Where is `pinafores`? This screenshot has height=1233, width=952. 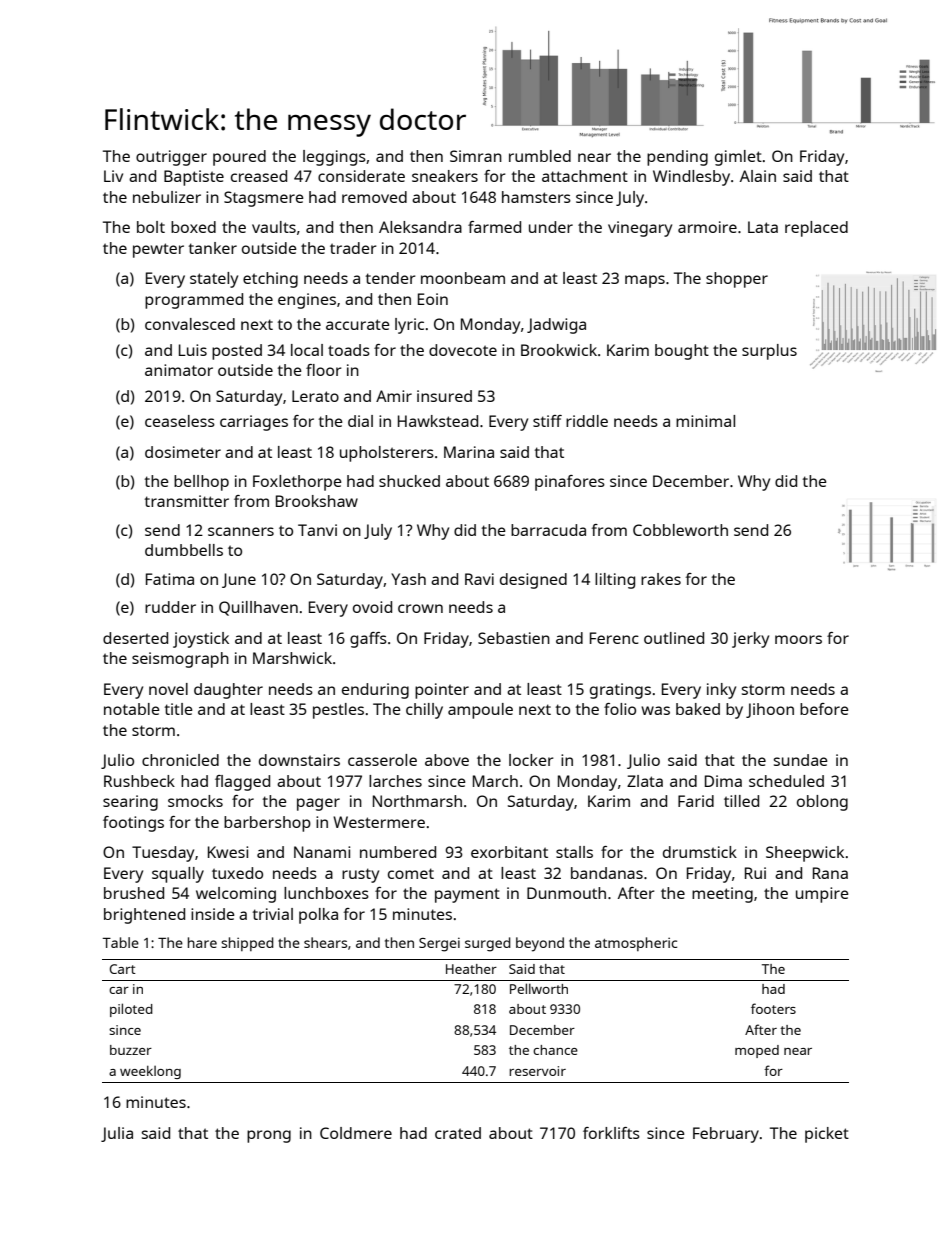 pinafores is located at coordinates (570, 483).
